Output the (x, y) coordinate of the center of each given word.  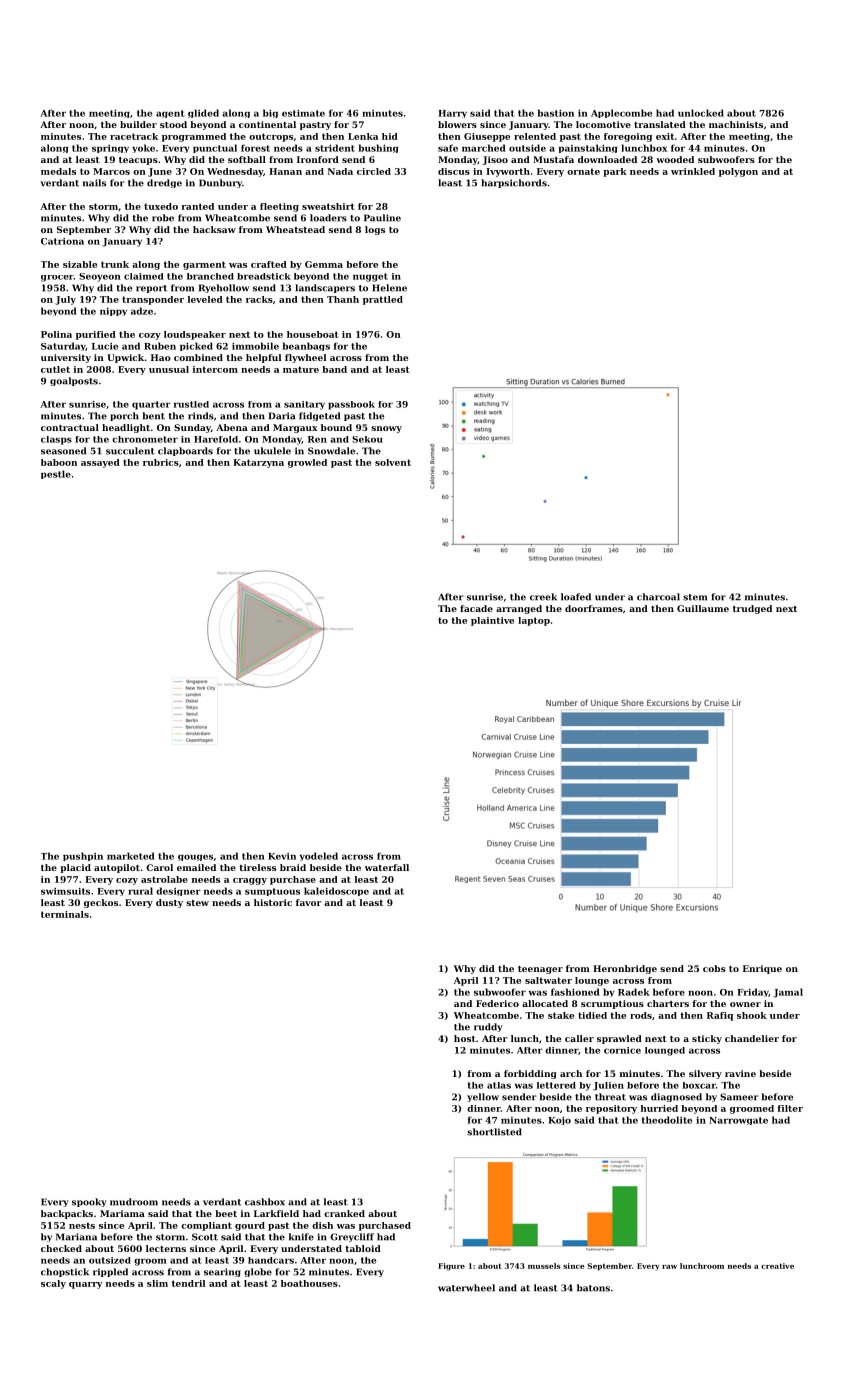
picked (196, 346)
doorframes (594, 608)
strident (335, 148)
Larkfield (276, 1213)
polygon (738, 172)
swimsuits (65, 891)
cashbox (265, 1202)
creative (777, 1266)
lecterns (166, 1248)
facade (476, 608)
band (334, 369)
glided (203, 113)
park (615, 172)
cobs (714, 968)
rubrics (161, 462)
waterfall (387, 867)
